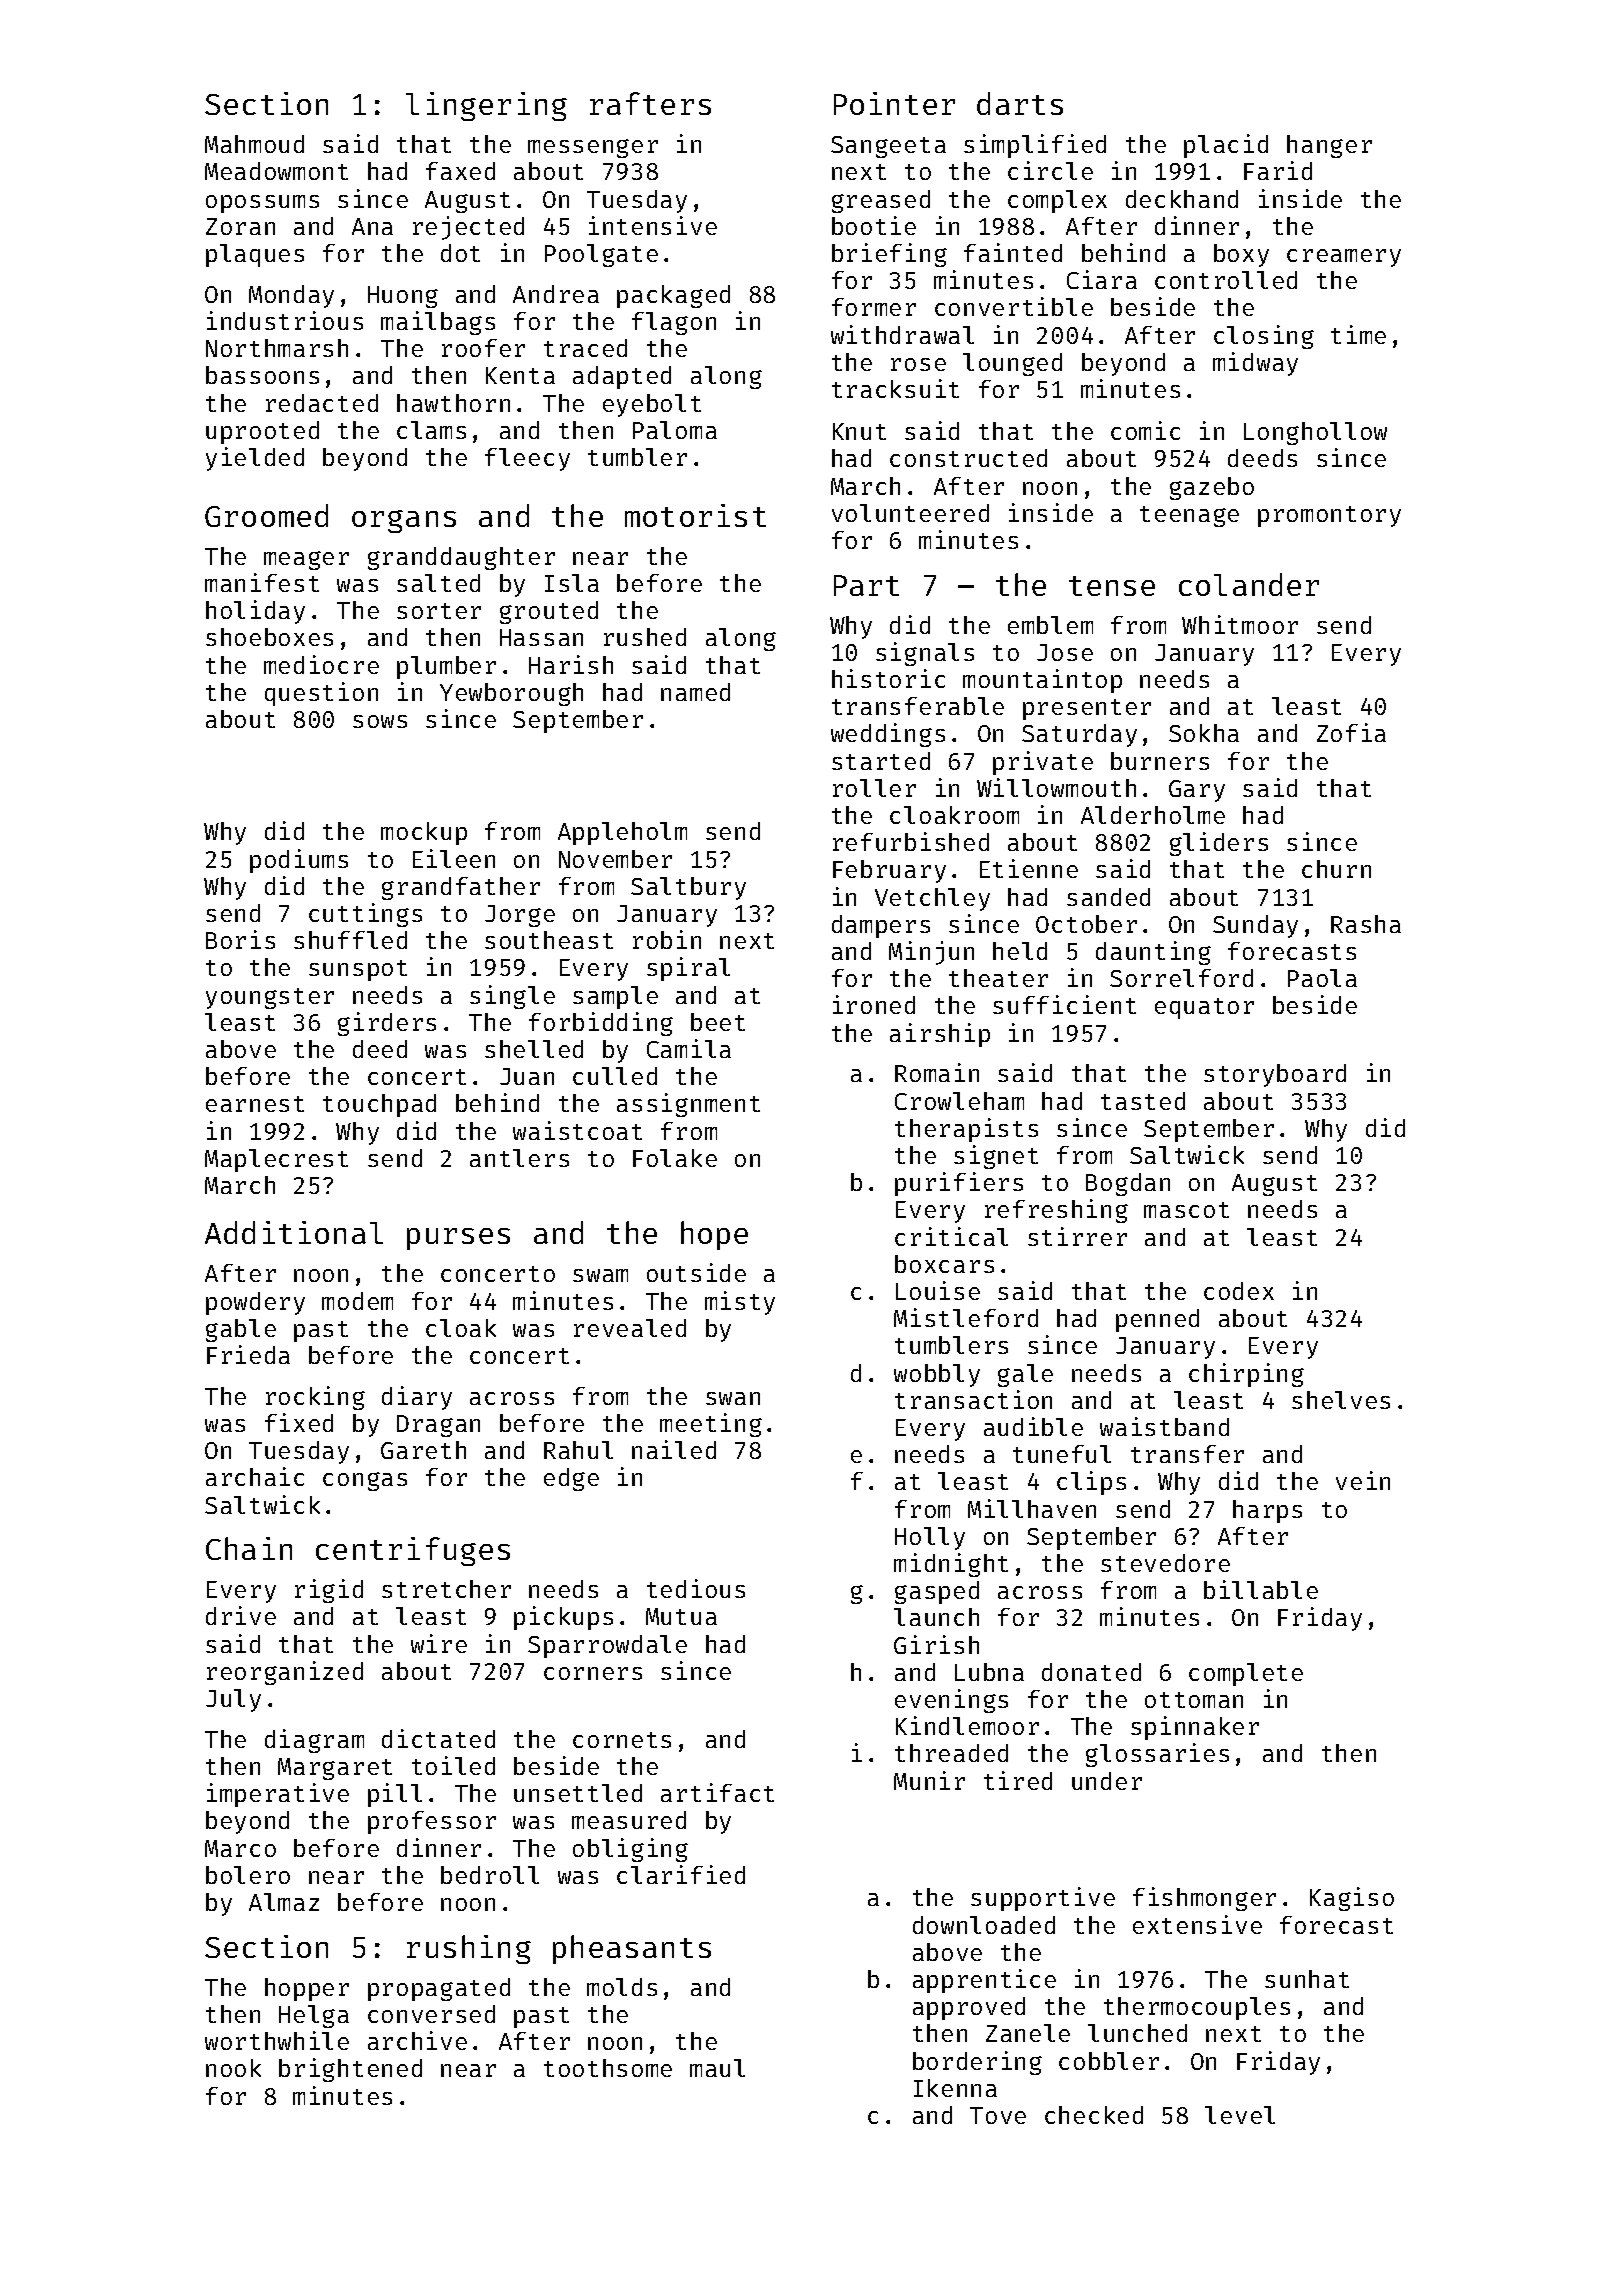 This page has width=1620, height=2292. I want to click on mailbags, so click(438, 323).
